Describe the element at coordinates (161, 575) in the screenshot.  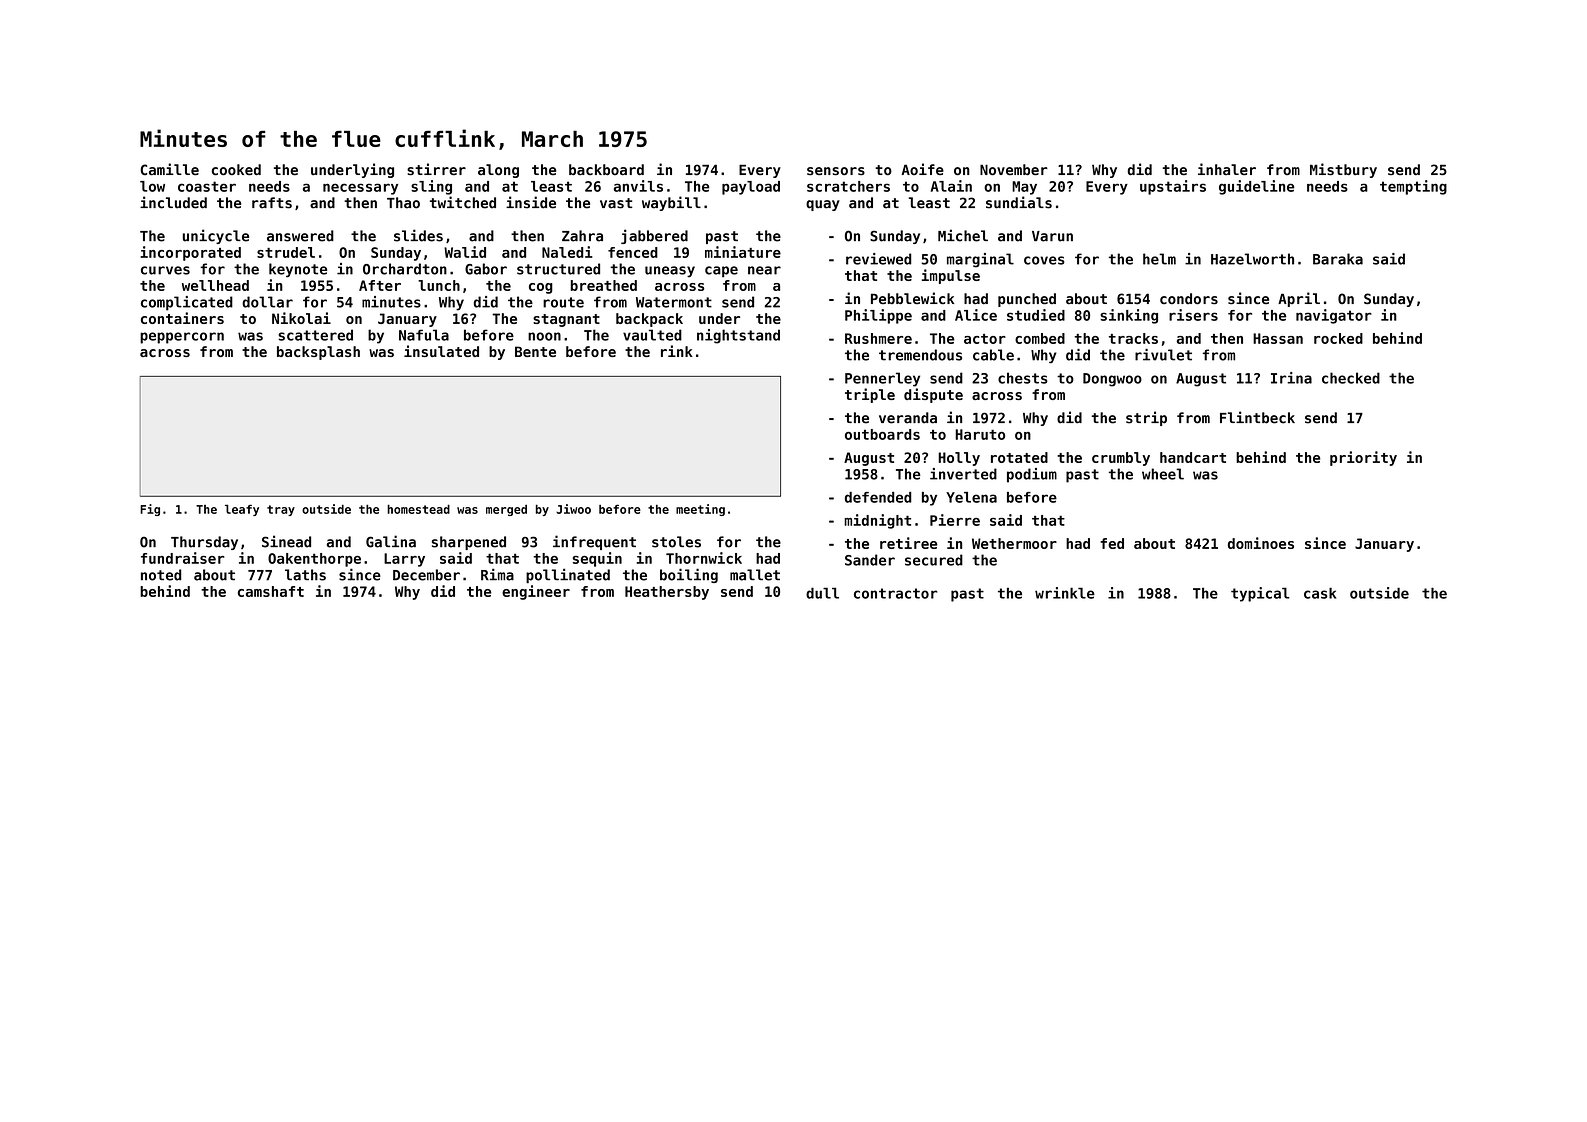
I see `noted` at that location.
